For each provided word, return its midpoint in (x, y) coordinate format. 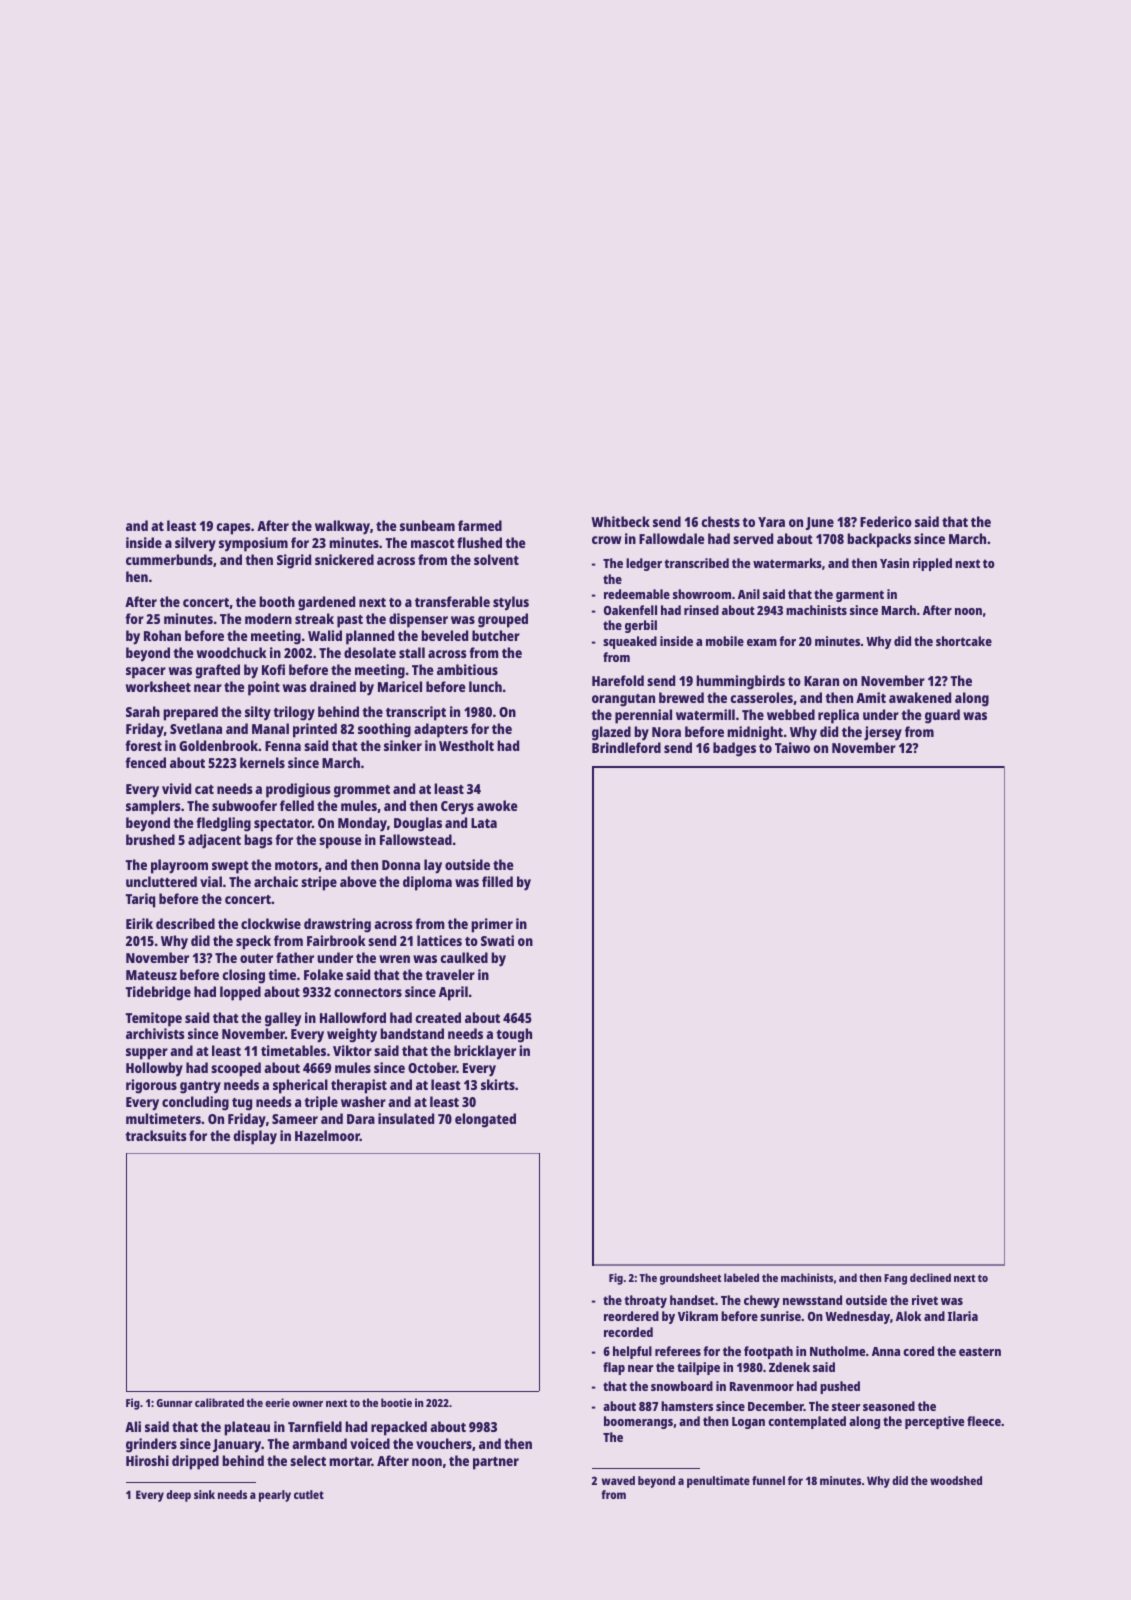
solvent (496, 559)
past (350, 621)
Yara (771, 522)
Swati (497, 940)
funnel (768, 1480)
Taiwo (792, 747)
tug (242, 1104)
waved (618, 1480)
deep (178, 1496)
